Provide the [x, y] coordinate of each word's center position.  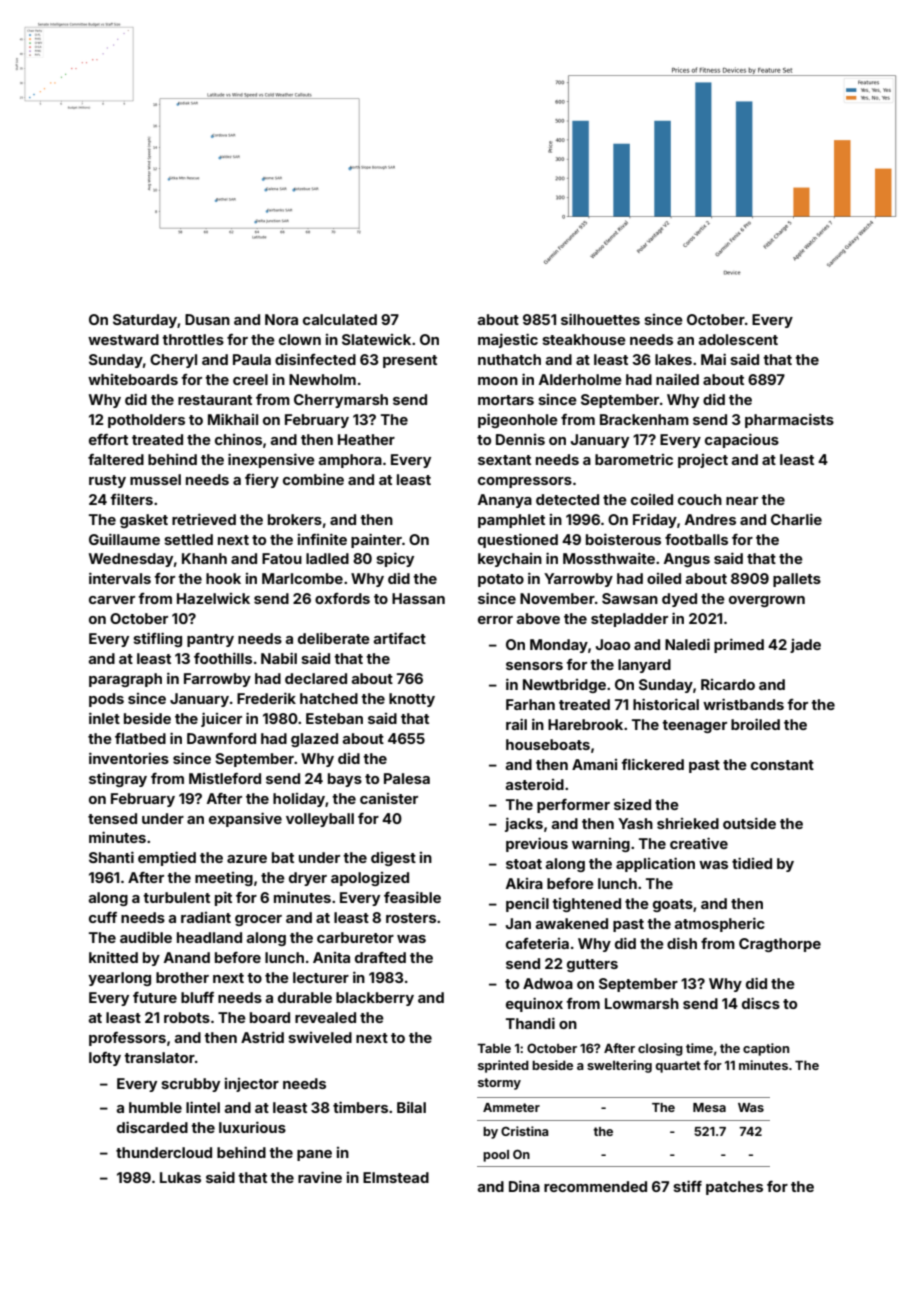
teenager [694, 726]
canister [389, 798]
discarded [152, 1127]
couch [700, 499]
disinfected [315, 359]
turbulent [176, 897]
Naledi [687, 644]
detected [567, 499]
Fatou [282, 558]
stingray [118, 780]
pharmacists [789, 420]
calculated [340, 319]
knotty [412, 700]
